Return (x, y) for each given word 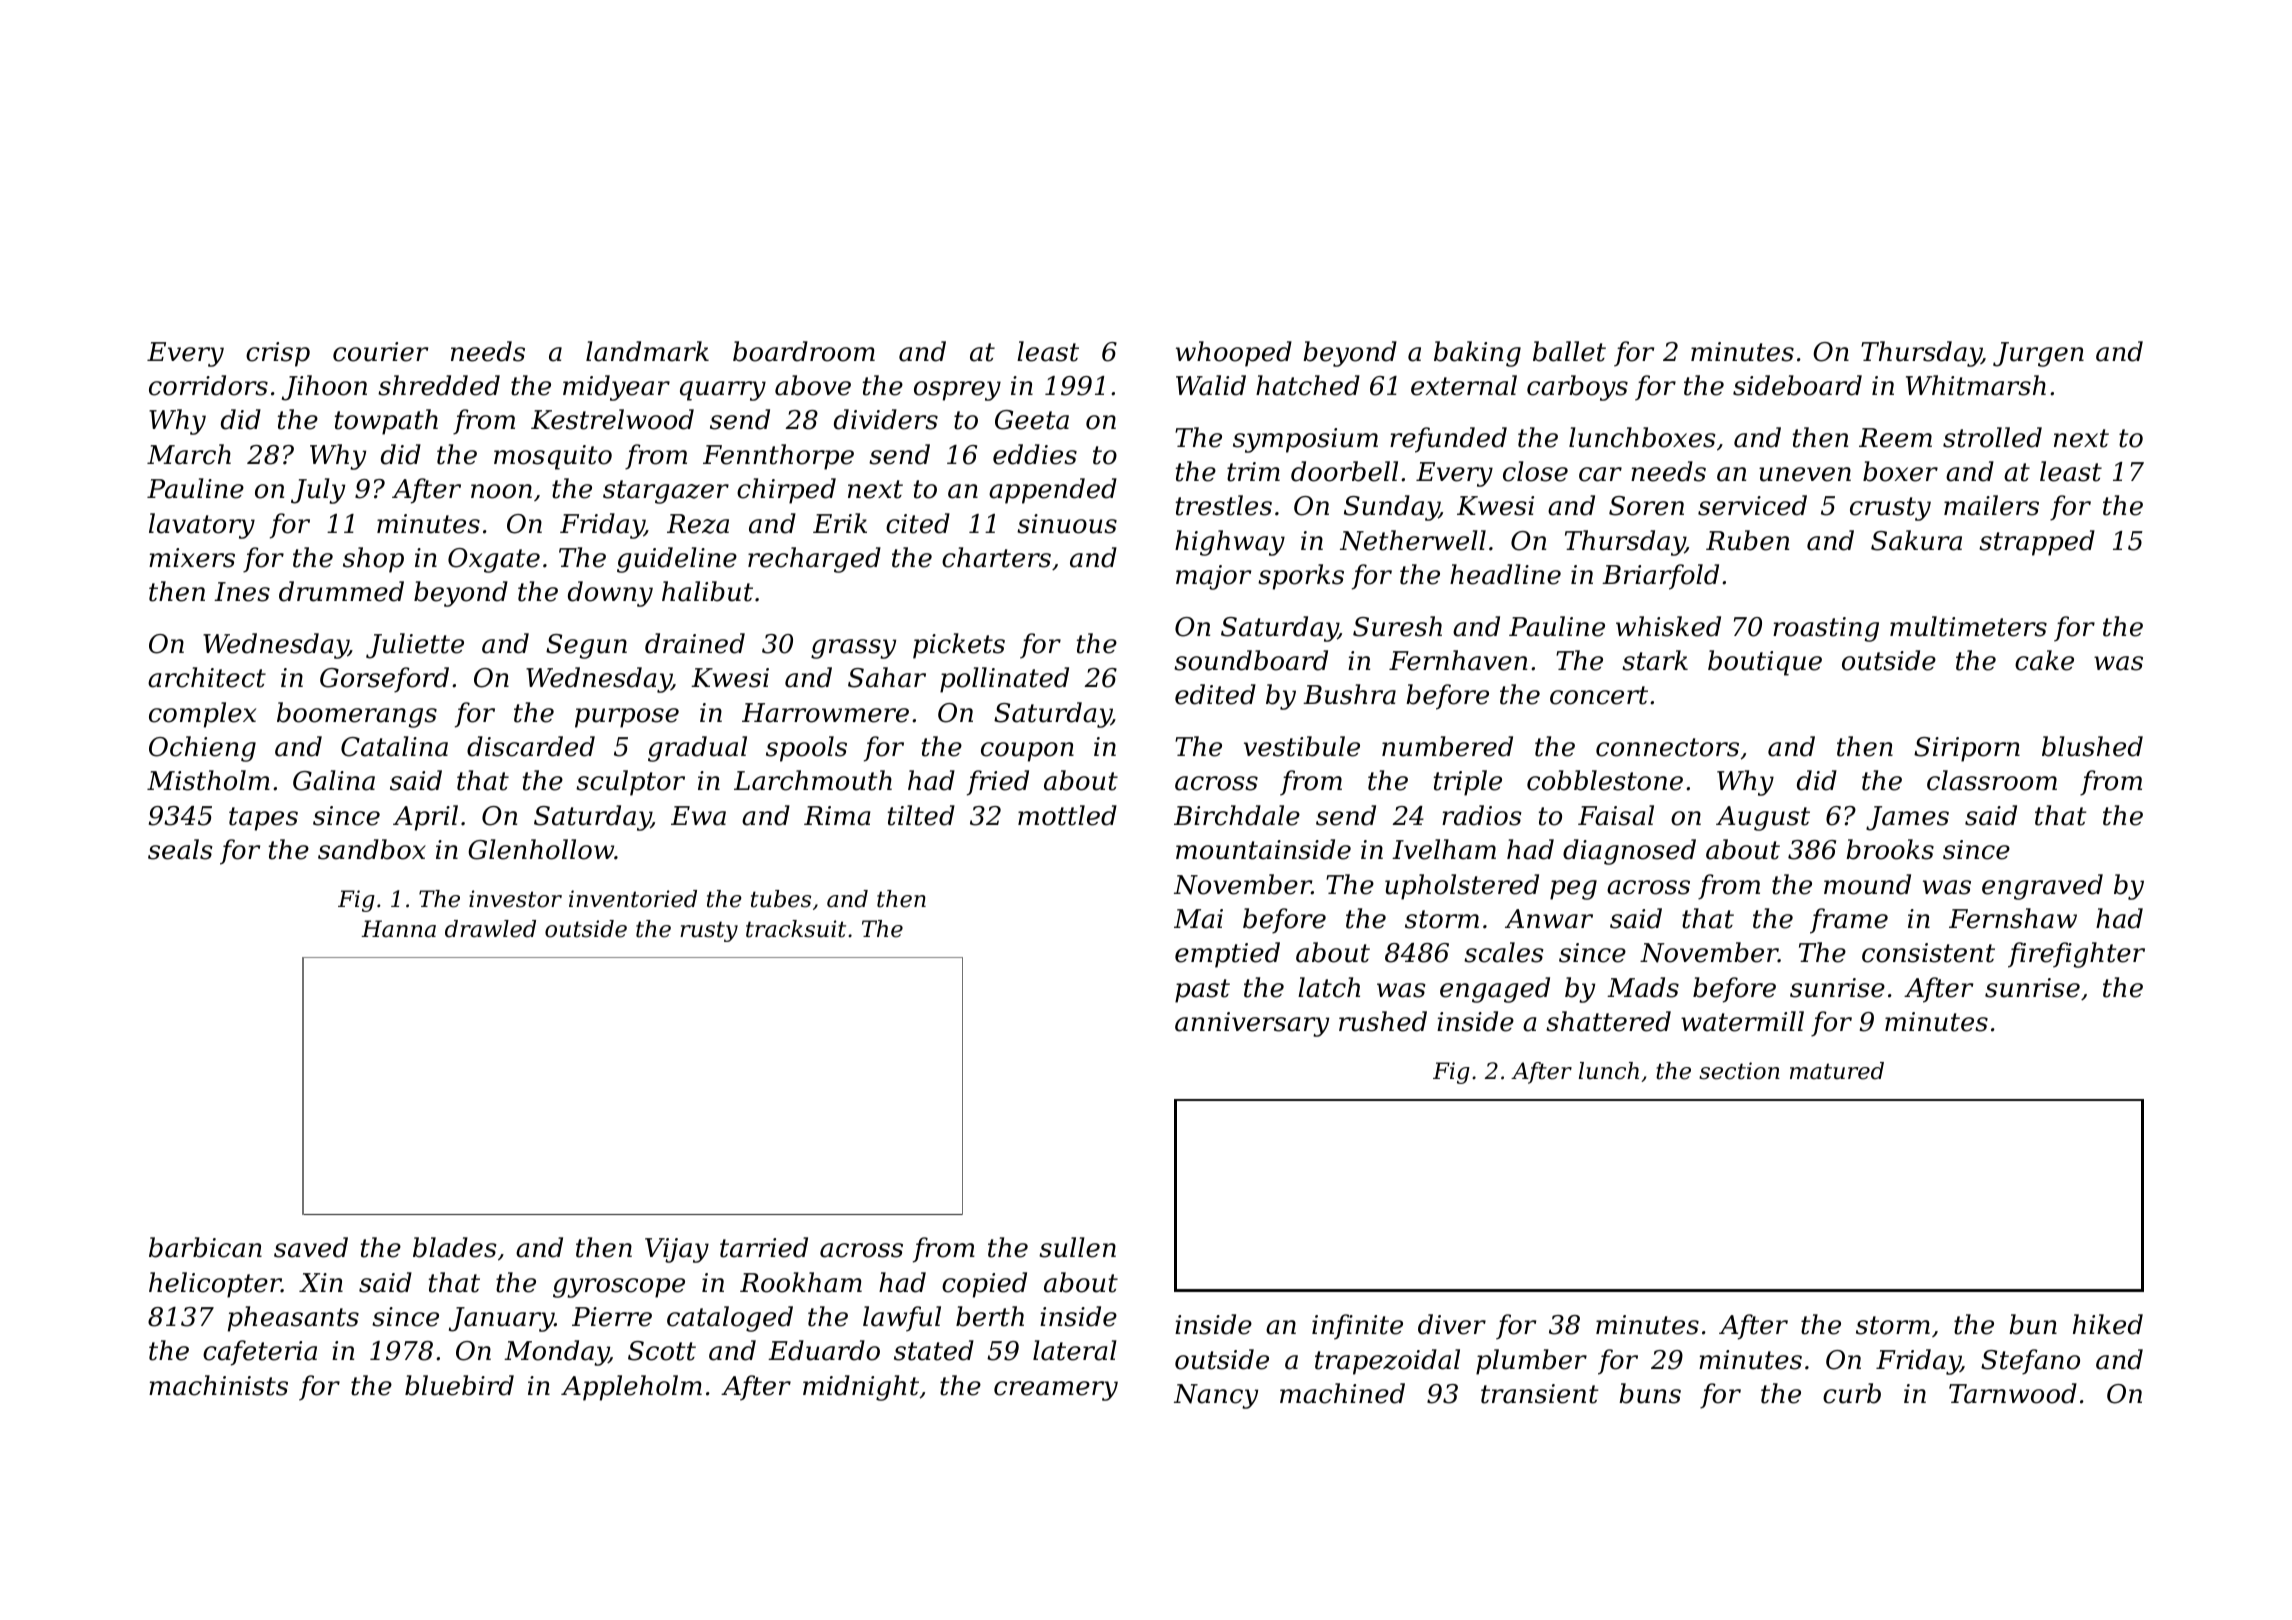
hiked (2108, 1324)
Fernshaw (2013, 918)
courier (380, 352)
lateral (1075, 1350)
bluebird (459, 1385)
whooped (1234, 354)
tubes (781, 899)
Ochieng (202, 749)
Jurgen (2038, 354)
